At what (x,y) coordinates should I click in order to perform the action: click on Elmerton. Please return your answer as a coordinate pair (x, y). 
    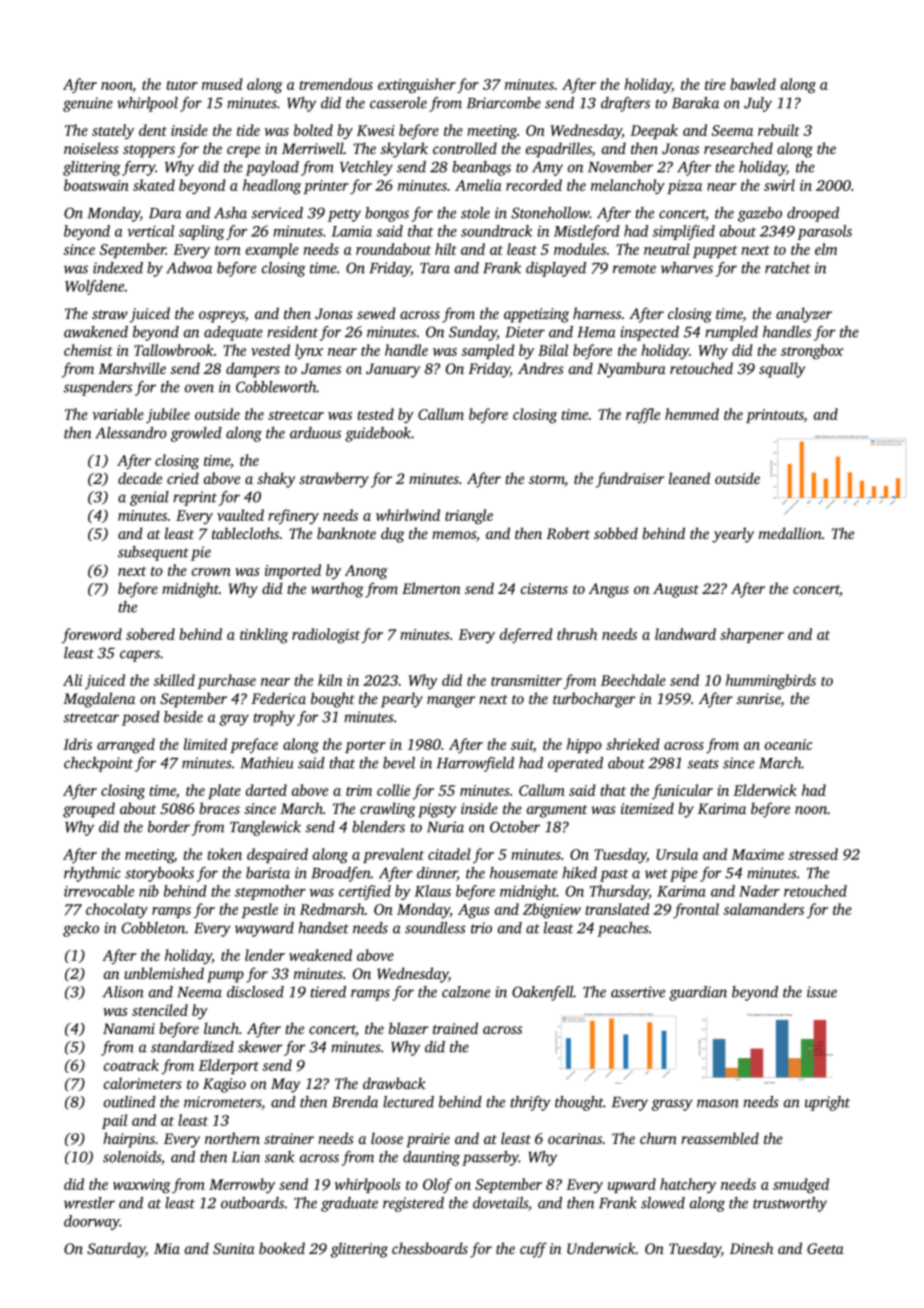
    Looking at the image, I should click on (431, 588).
